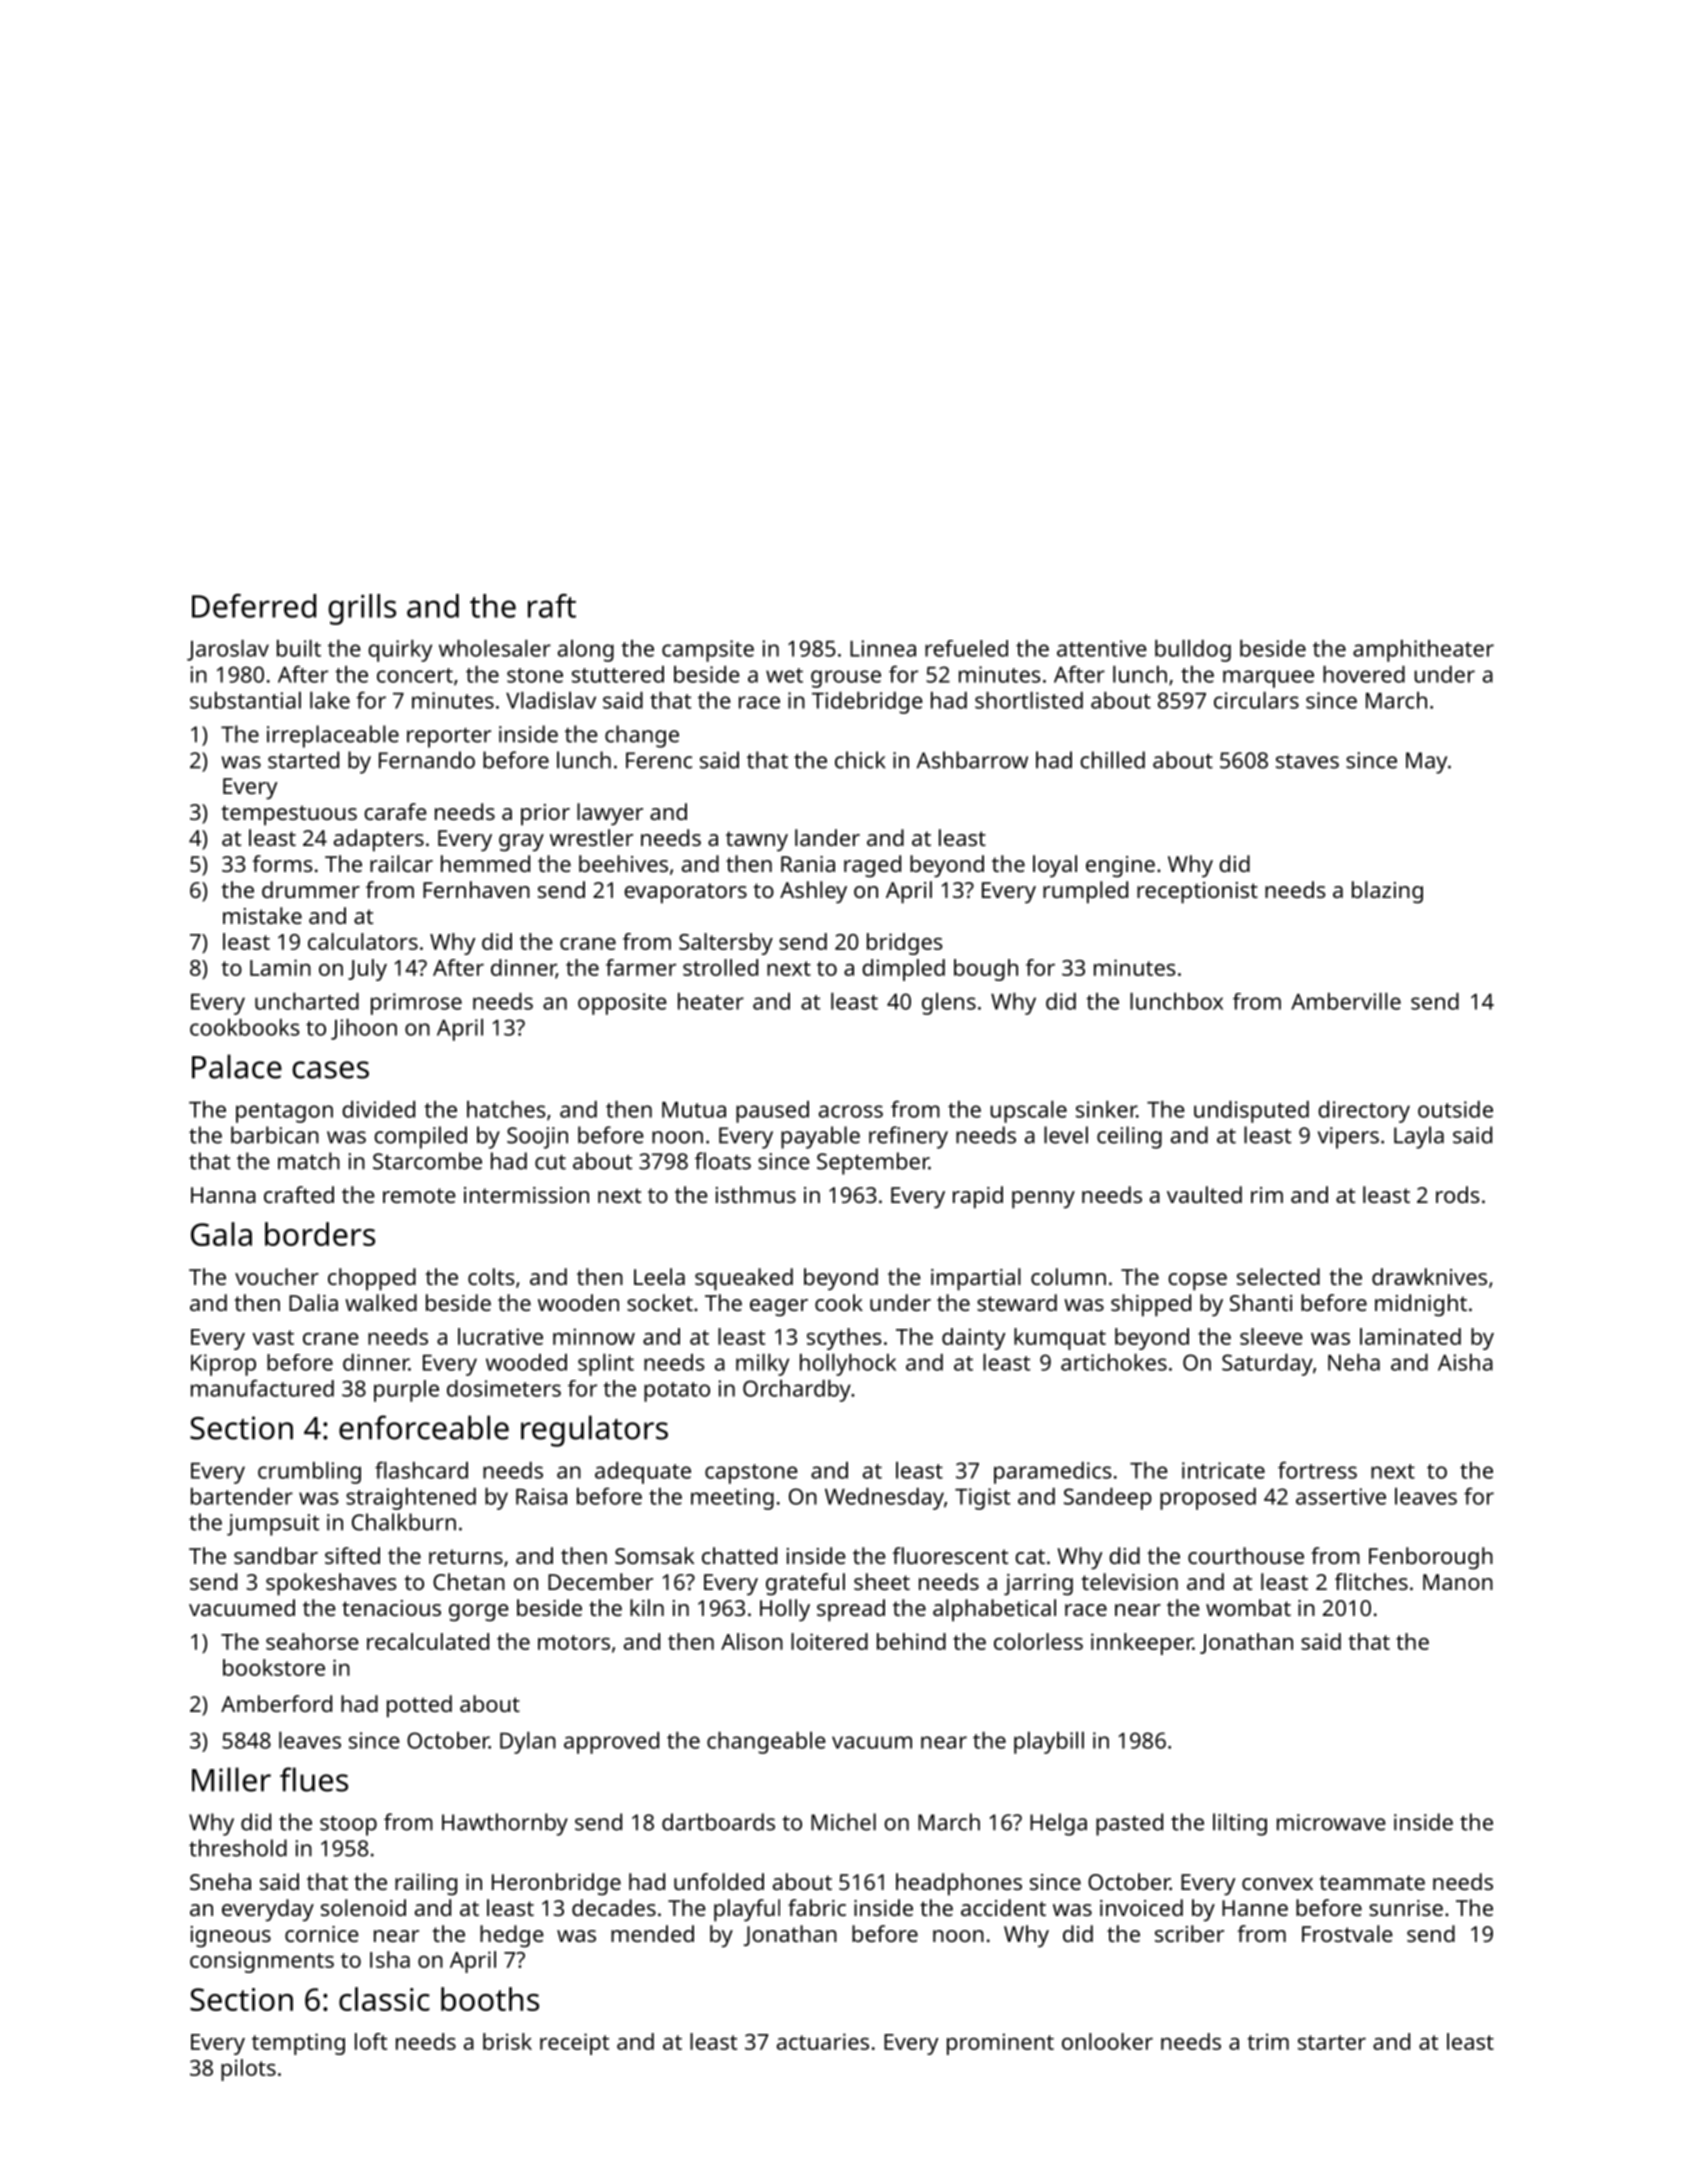 Image resolution: width=1683 pixels, height=2178 pixels. I want to click on started, so click(303, 760).
